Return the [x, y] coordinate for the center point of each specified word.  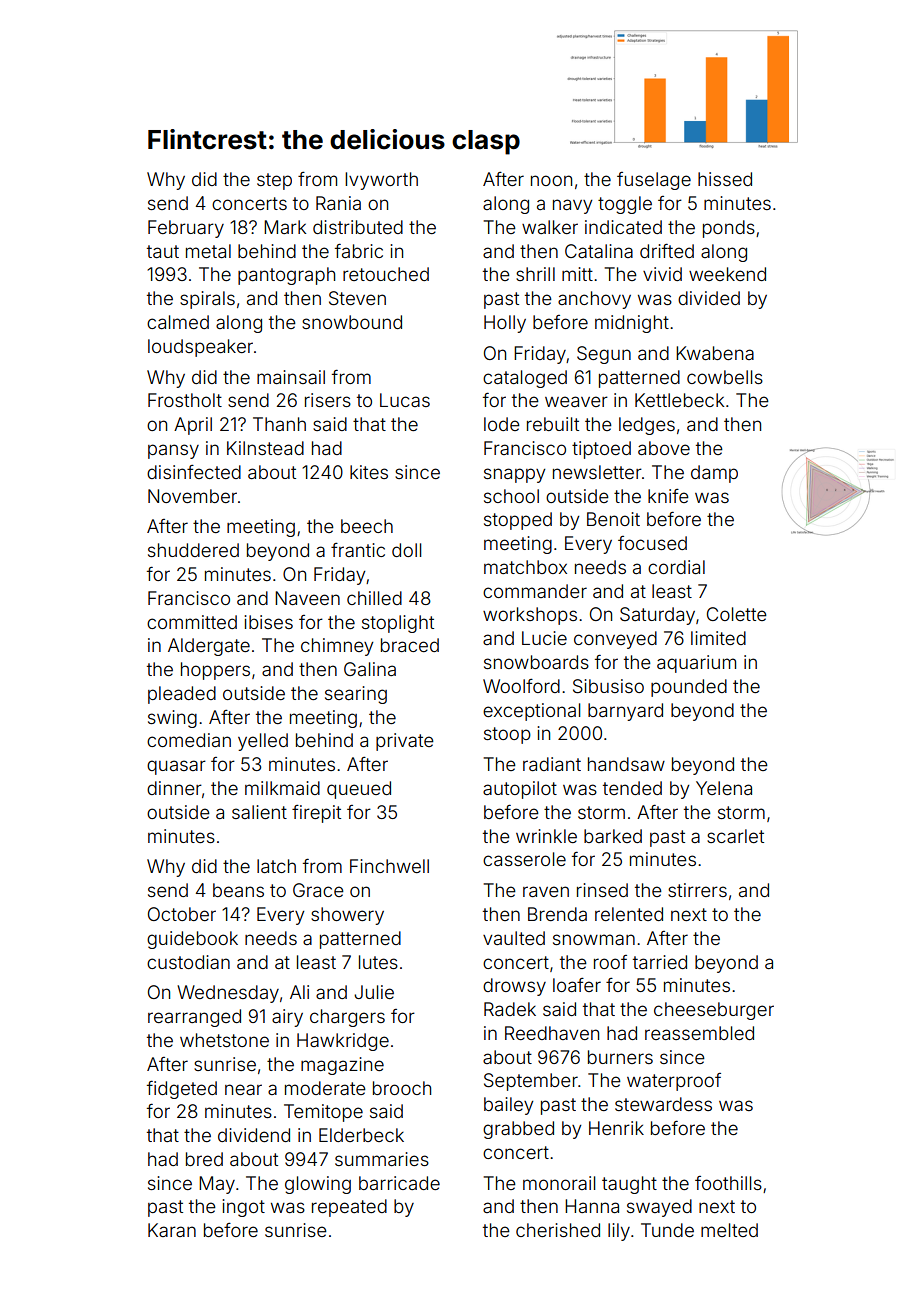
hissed [725, 179]
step [274, 181]
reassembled [699, 1033]
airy [287, 1018]
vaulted [514, 938]
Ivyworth [381, 181]
